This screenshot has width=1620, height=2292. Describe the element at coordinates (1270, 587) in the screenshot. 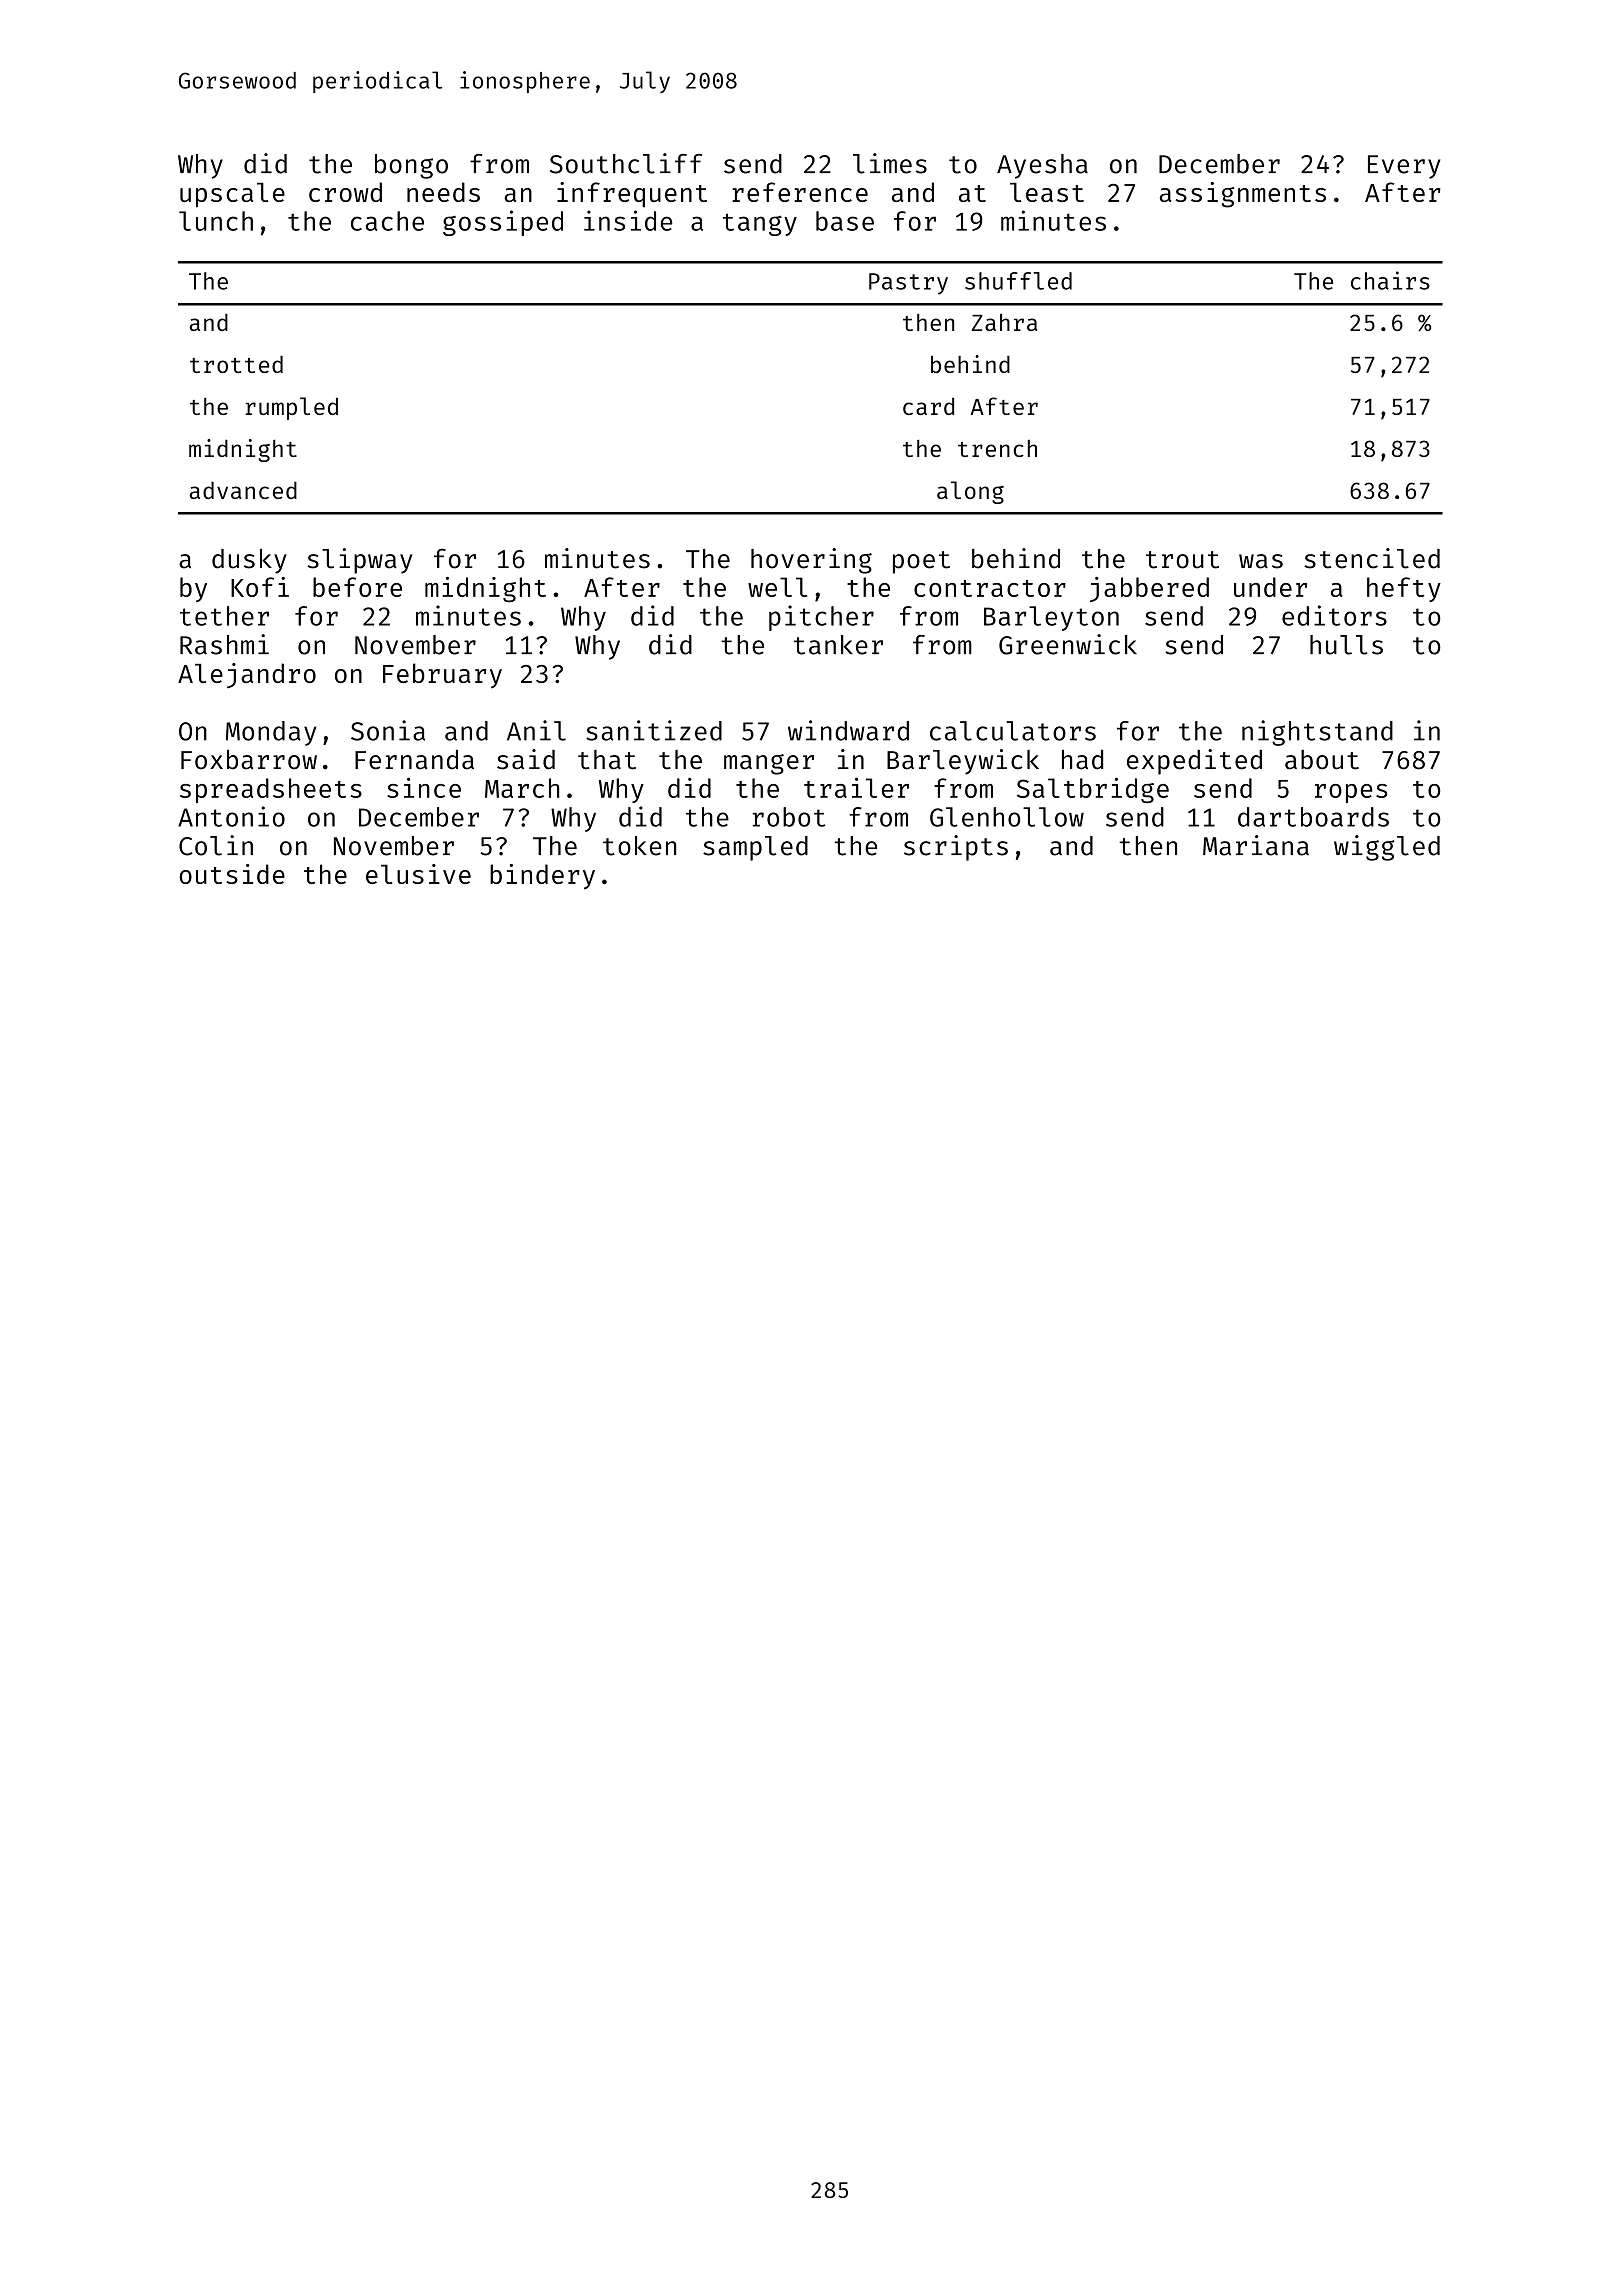

I see `under` at that location.
